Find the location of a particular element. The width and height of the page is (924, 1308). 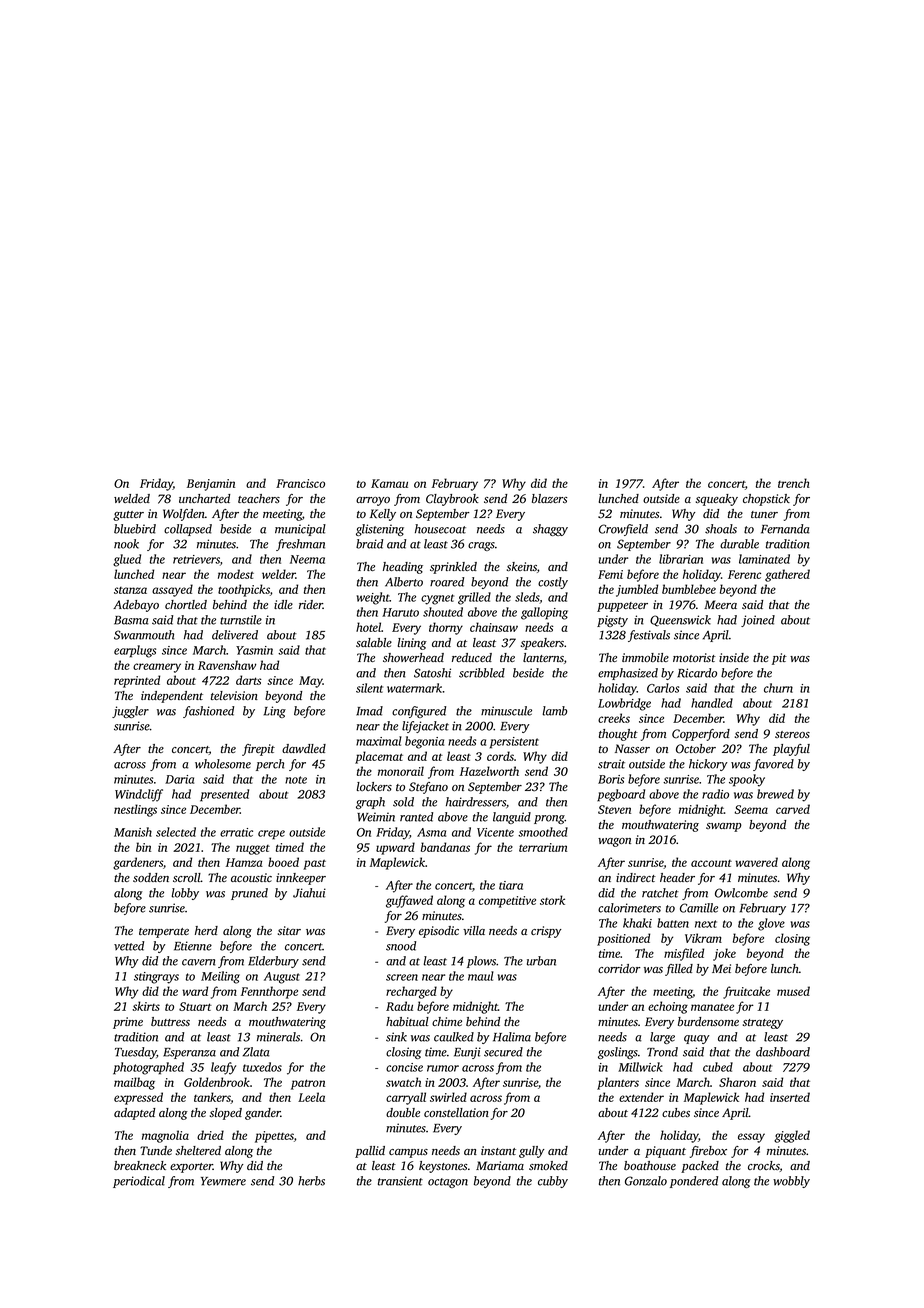

squeaky is located at coordinates (717, 500).
